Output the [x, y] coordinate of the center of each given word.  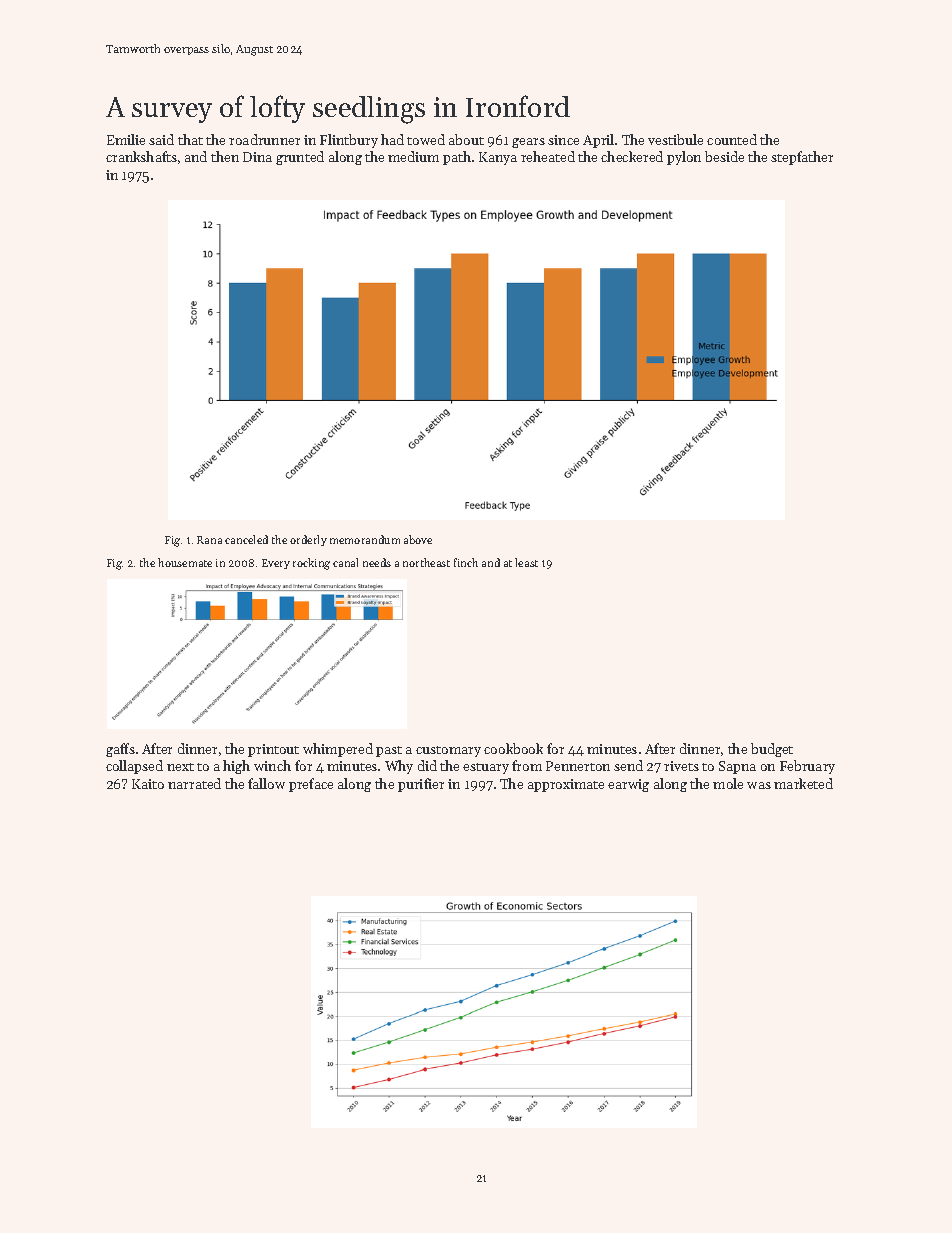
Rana [209, 540]
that [190, 139]
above [418, 539]
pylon [684, 158]
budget [772, 750]
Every [276, 564]
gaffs [120, 750]
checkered [632, 156]
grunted [300, 158]
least [526, 562]
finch [466, 562]
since [563, 140]
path [457, 158]
